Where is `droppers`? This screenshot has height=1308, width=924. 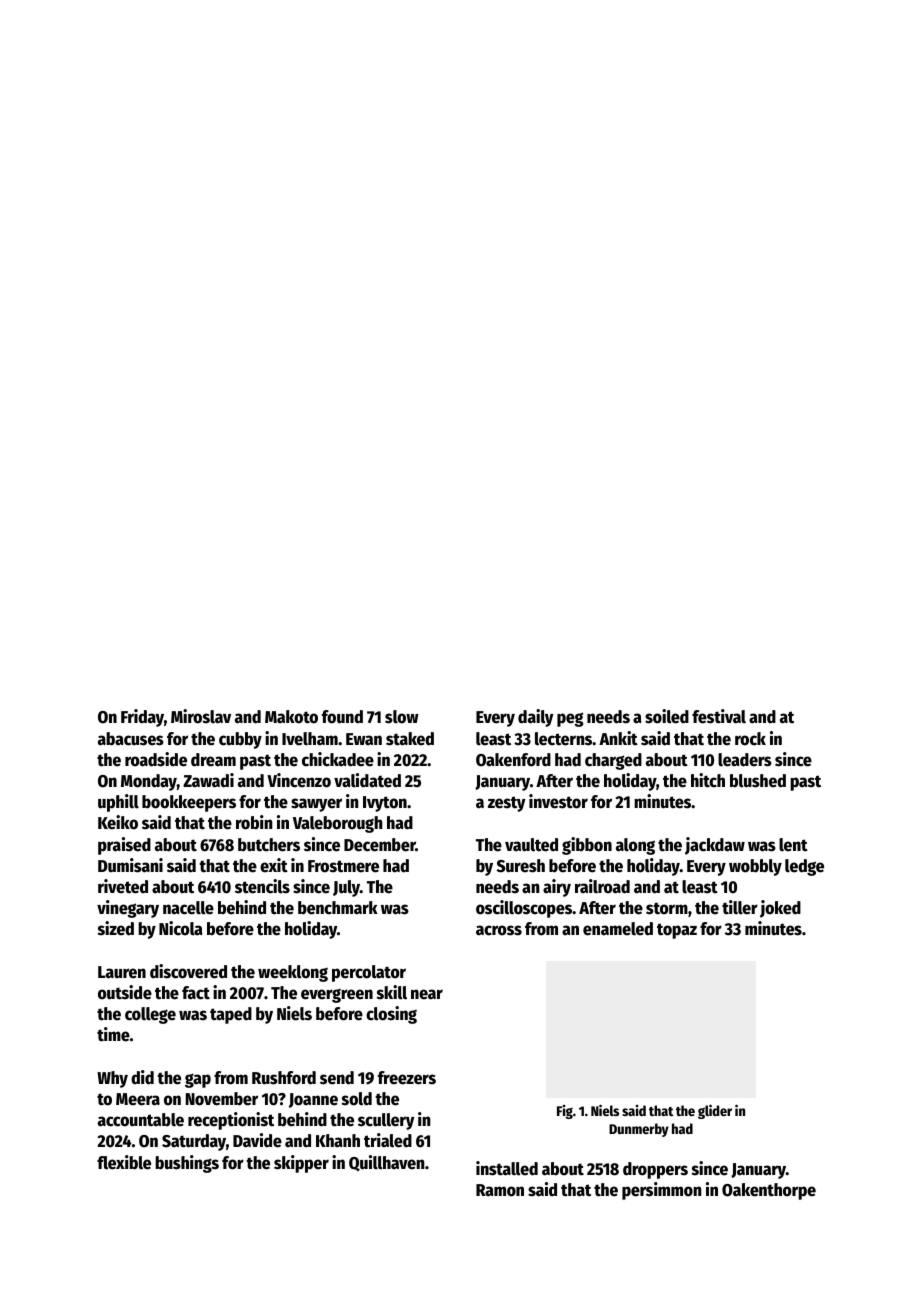 droppers is located at coordinates (655, 1170).
